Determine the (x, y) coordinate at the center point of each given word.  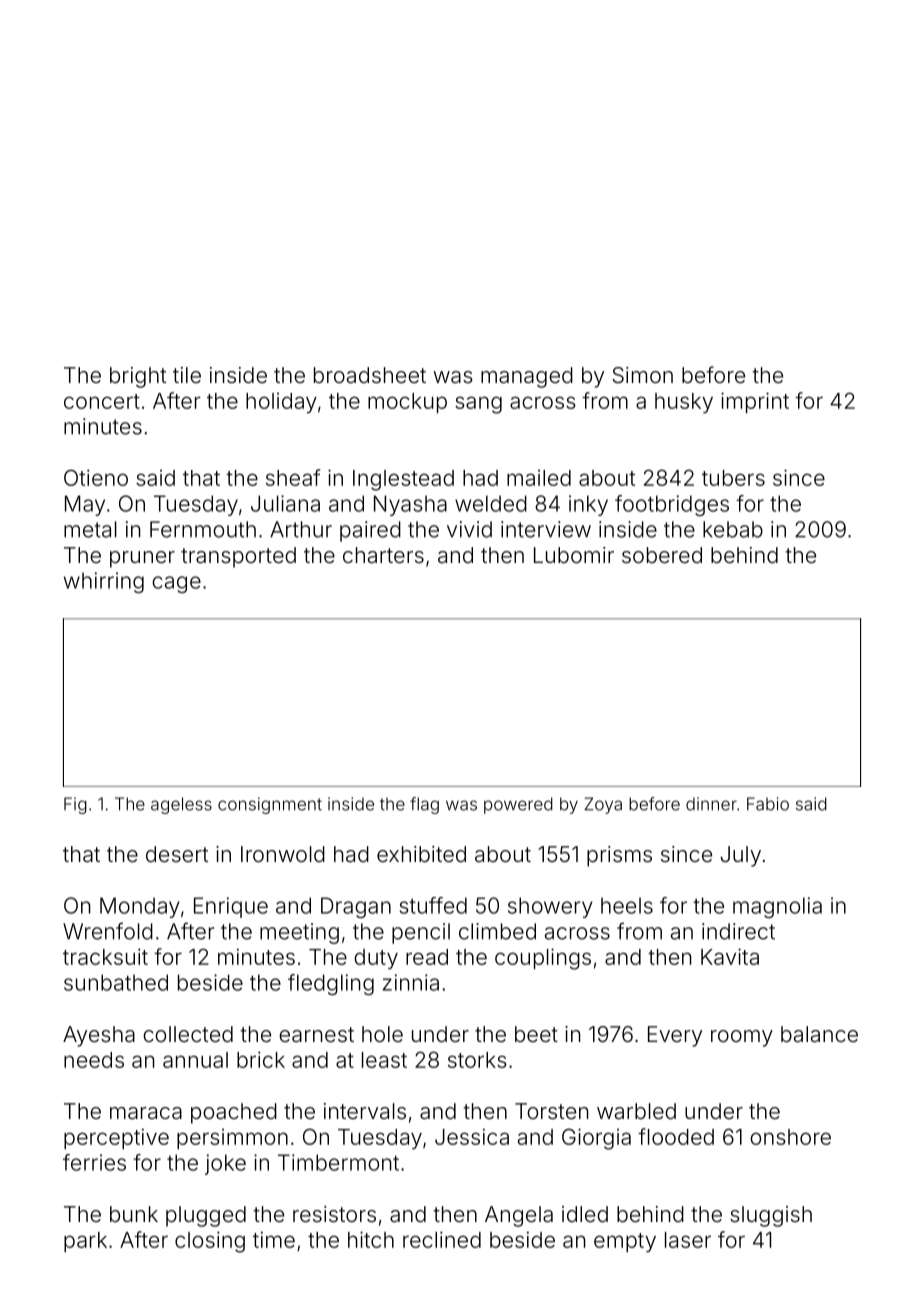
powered (518, 805)
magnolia (777, 907)
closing (210, 1242)
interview (546, 529)
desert (177, 854)
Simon (642, 375)
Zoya (603, 805)
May (85, 505)
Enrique (231, 907)
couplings (543, 959)
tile (187, 375)
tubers (733, 478)
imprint (755, 402)
